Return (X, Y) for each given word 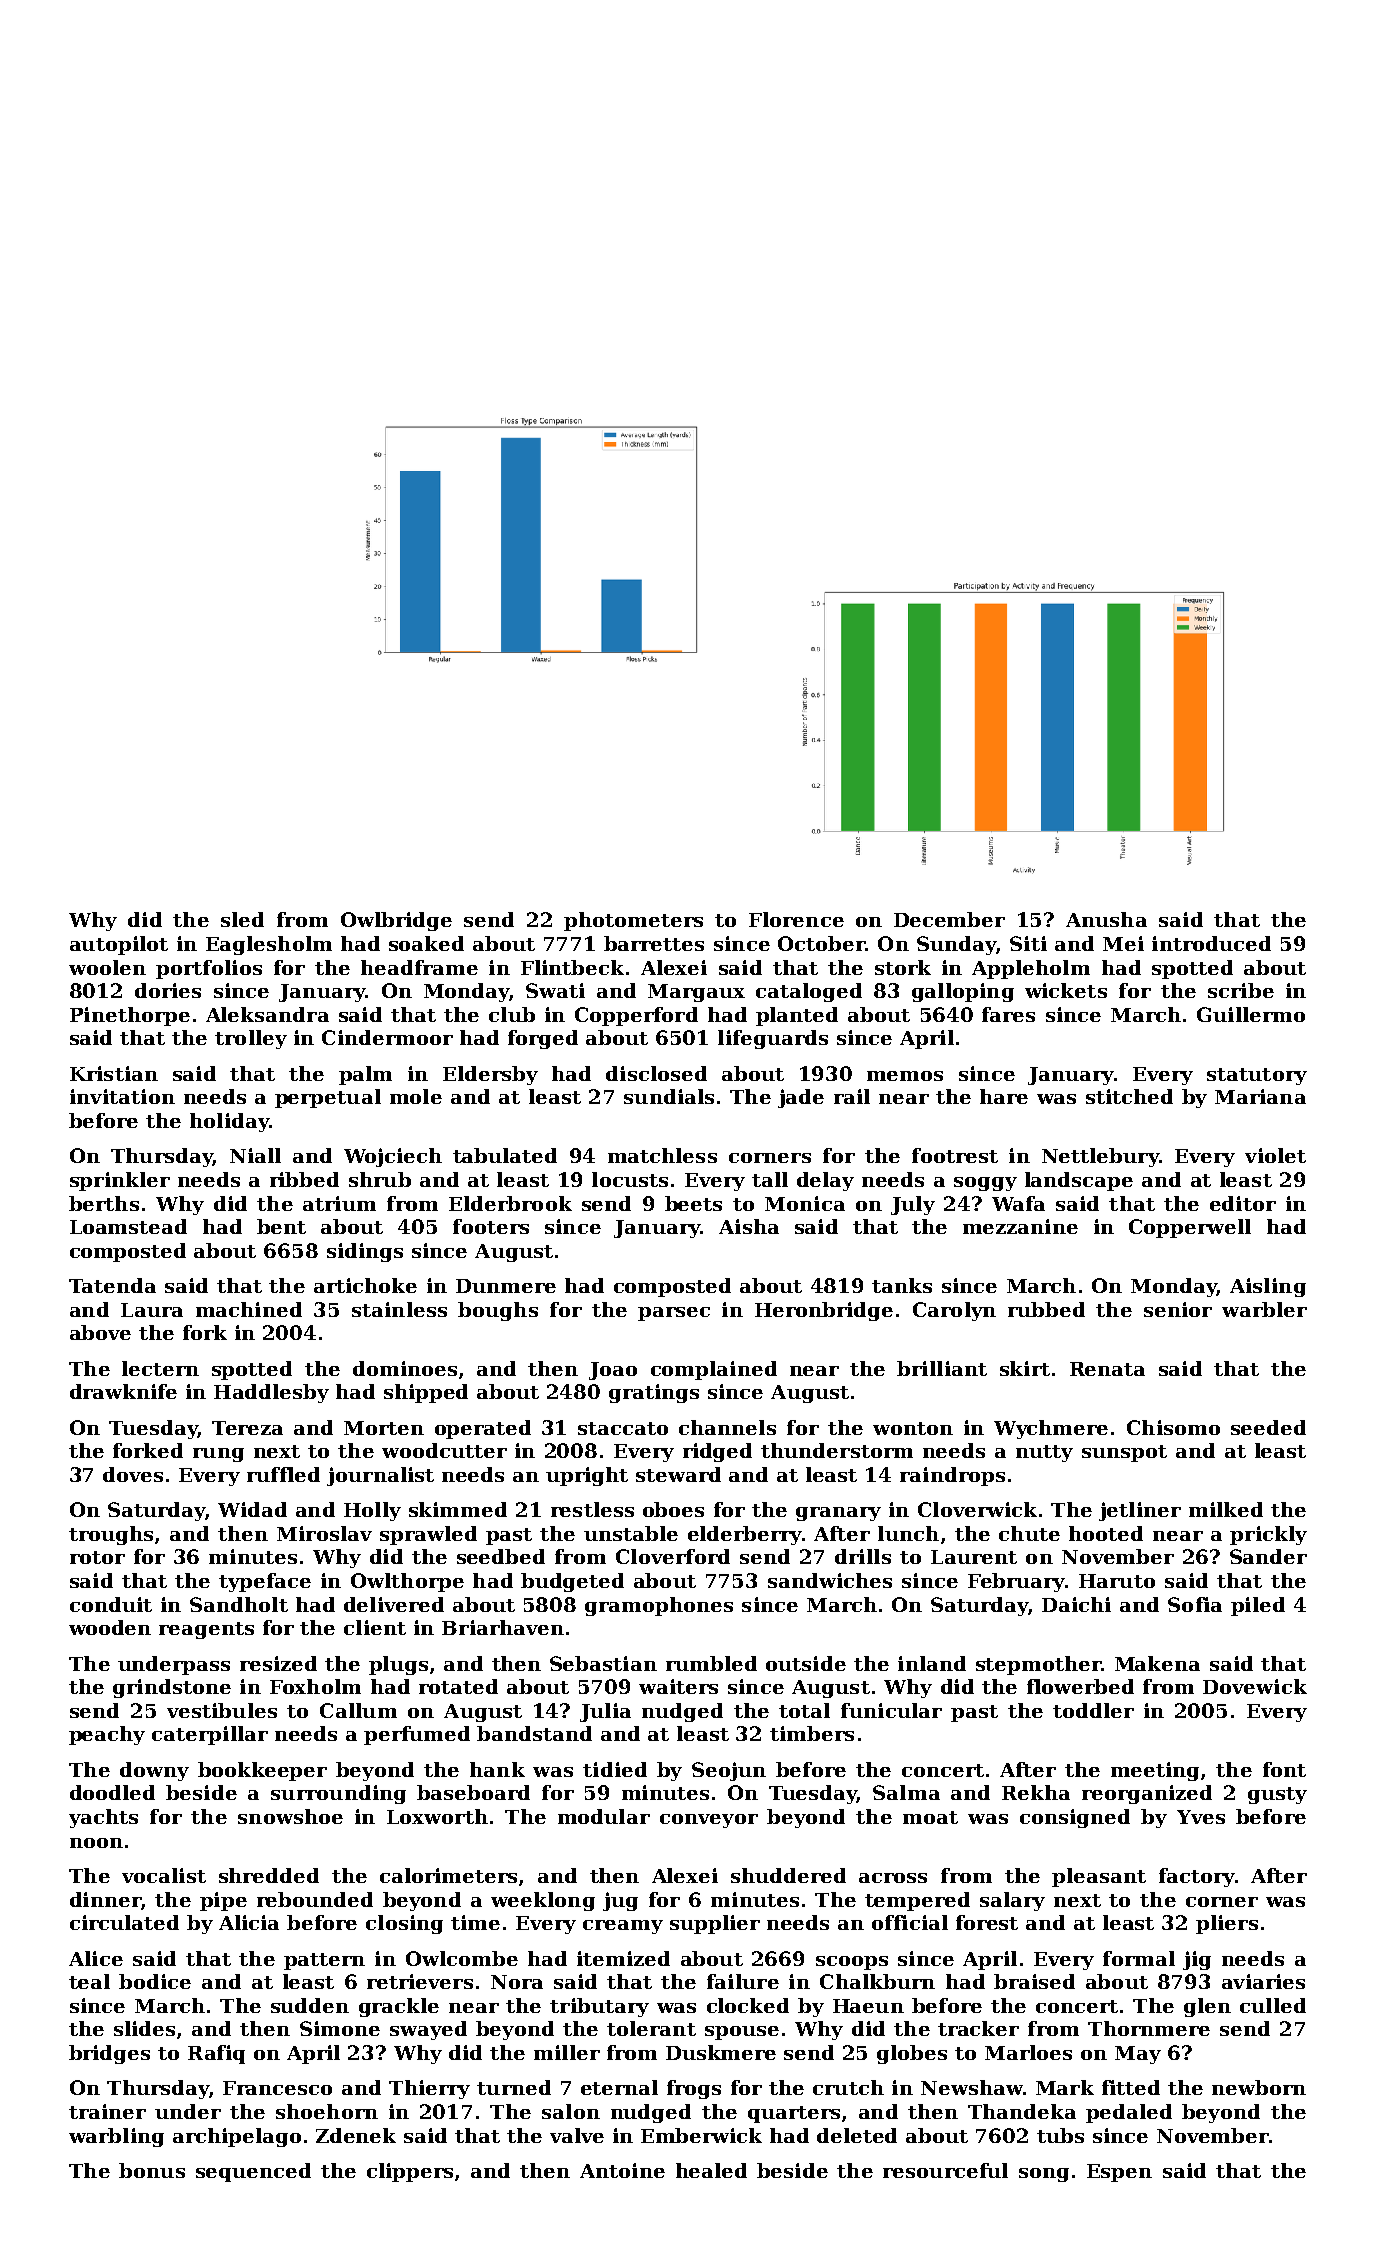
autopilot (119, 945)
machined (249, 1309)
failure (743, 1981)
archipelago (237, 2137)
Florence (796, 919)
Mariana (1260, 1096)
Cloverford (673, 1556)
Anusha (1106, 919)
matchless (662, 1155)
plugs (398, 1665)
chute (1029, 1533)
